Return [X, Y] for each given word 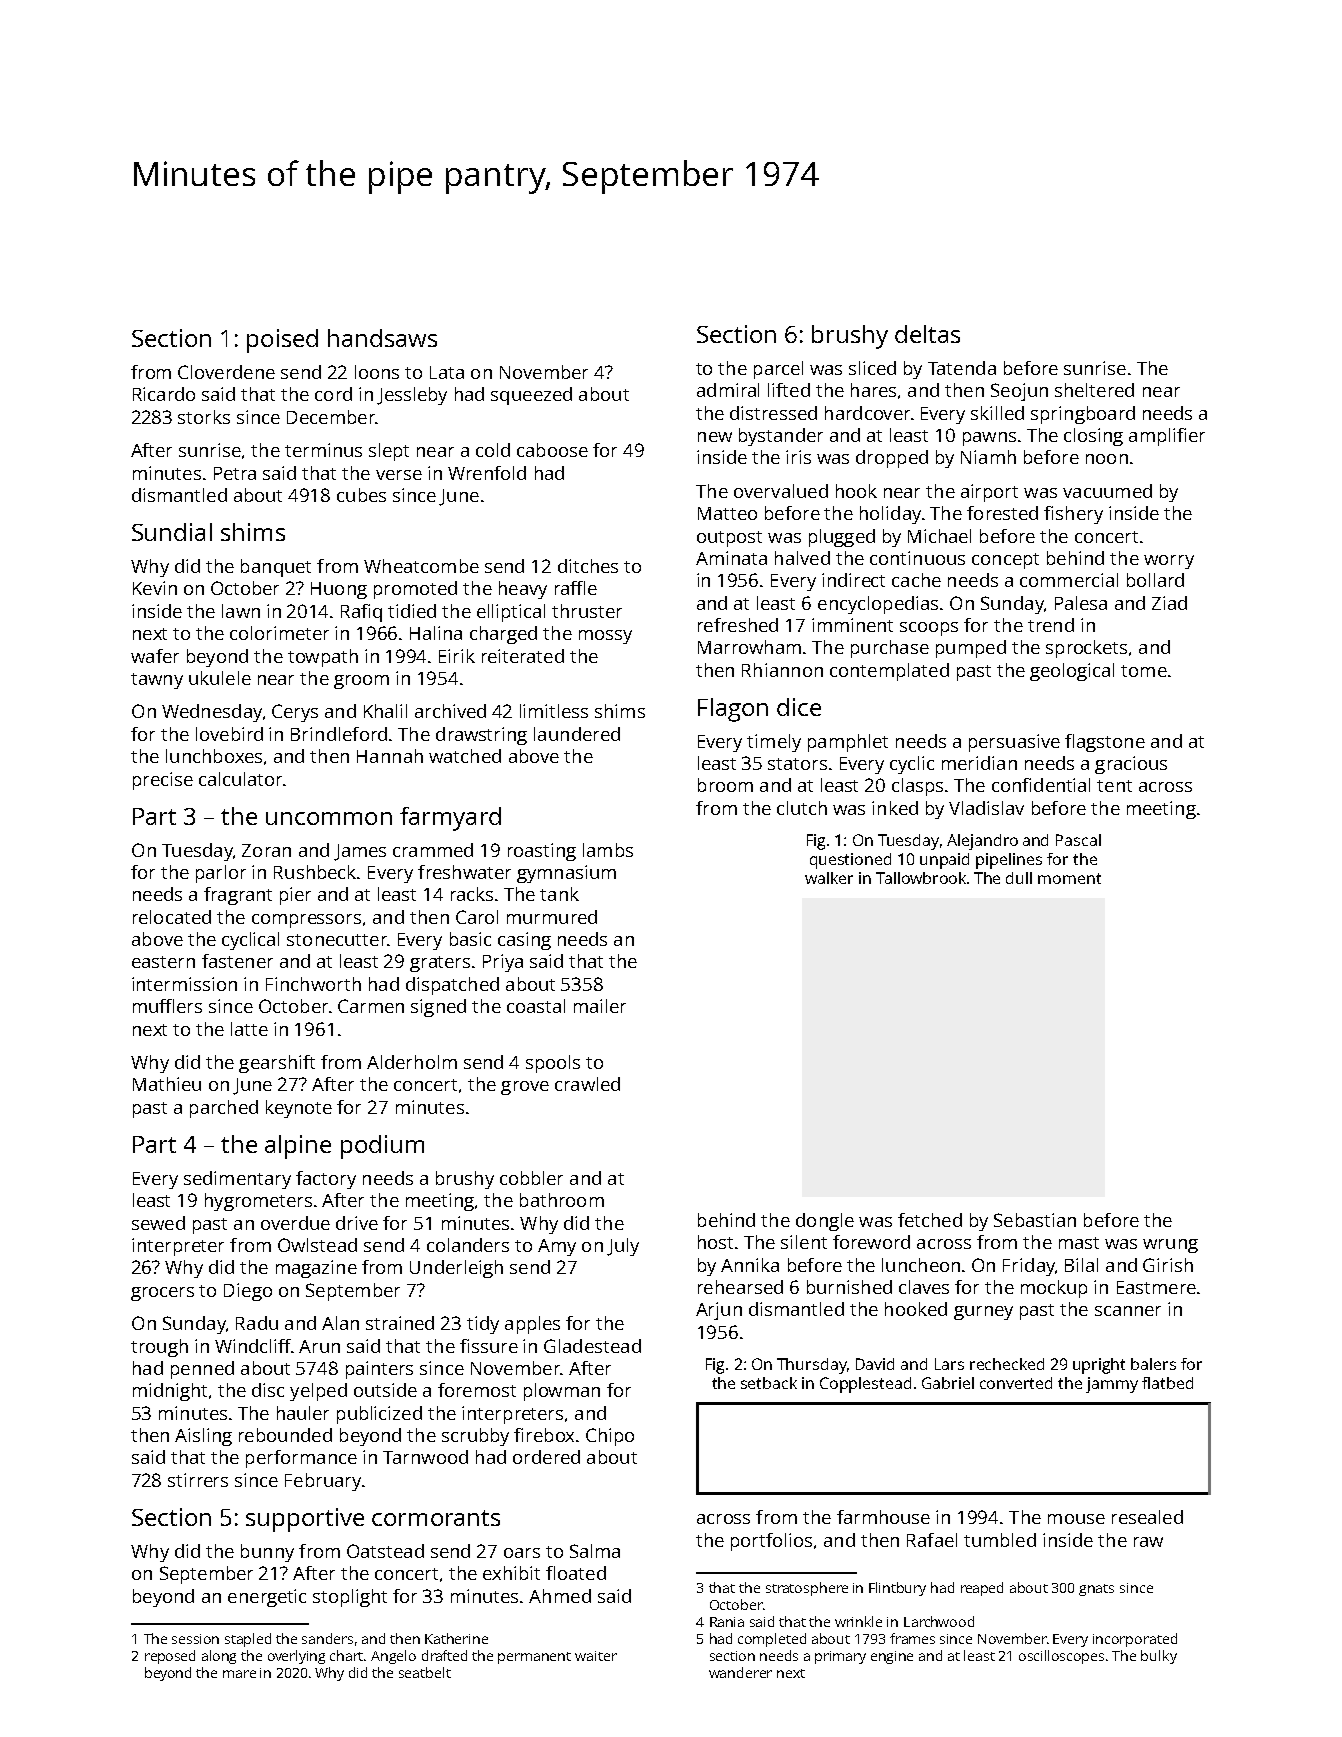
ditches [588, 566]
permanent [534, 1658]
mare [239, 1674]
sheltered [1094, 390]
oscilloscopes [1061, 1657]
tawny [157, 681]
